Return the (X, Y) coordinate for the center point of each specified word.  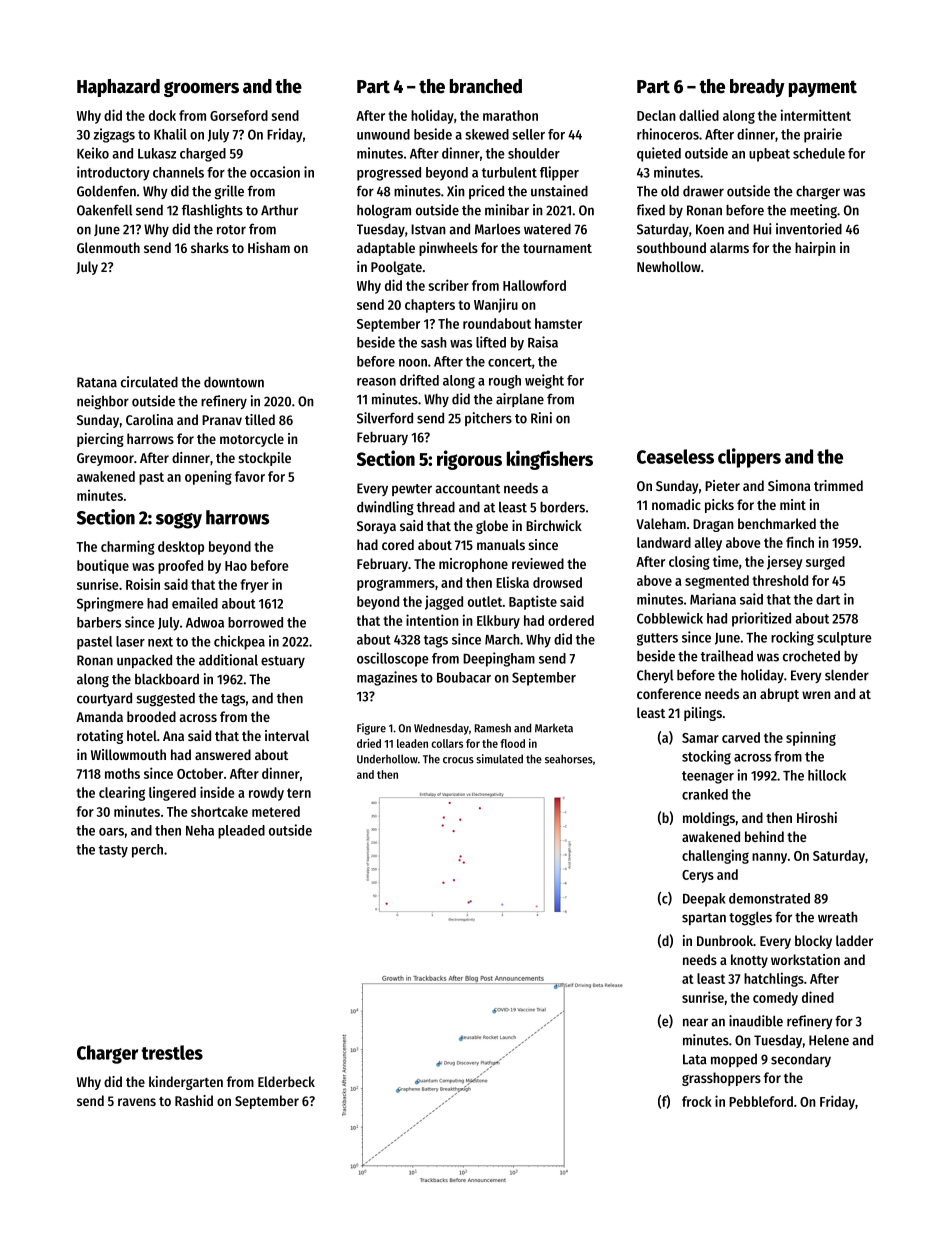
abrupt (779, 695)
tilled (260, 419)
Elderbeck (286, 1081)
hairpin (815, 249)
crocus (458, 760)
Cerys (698, 876)
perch (147, 851)
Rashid (194, 1100)
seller (528, 134)
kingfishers (550, 460)
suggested (165, 699)
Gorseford (239, 115)
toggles (750, 918)
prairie (823, 135)
